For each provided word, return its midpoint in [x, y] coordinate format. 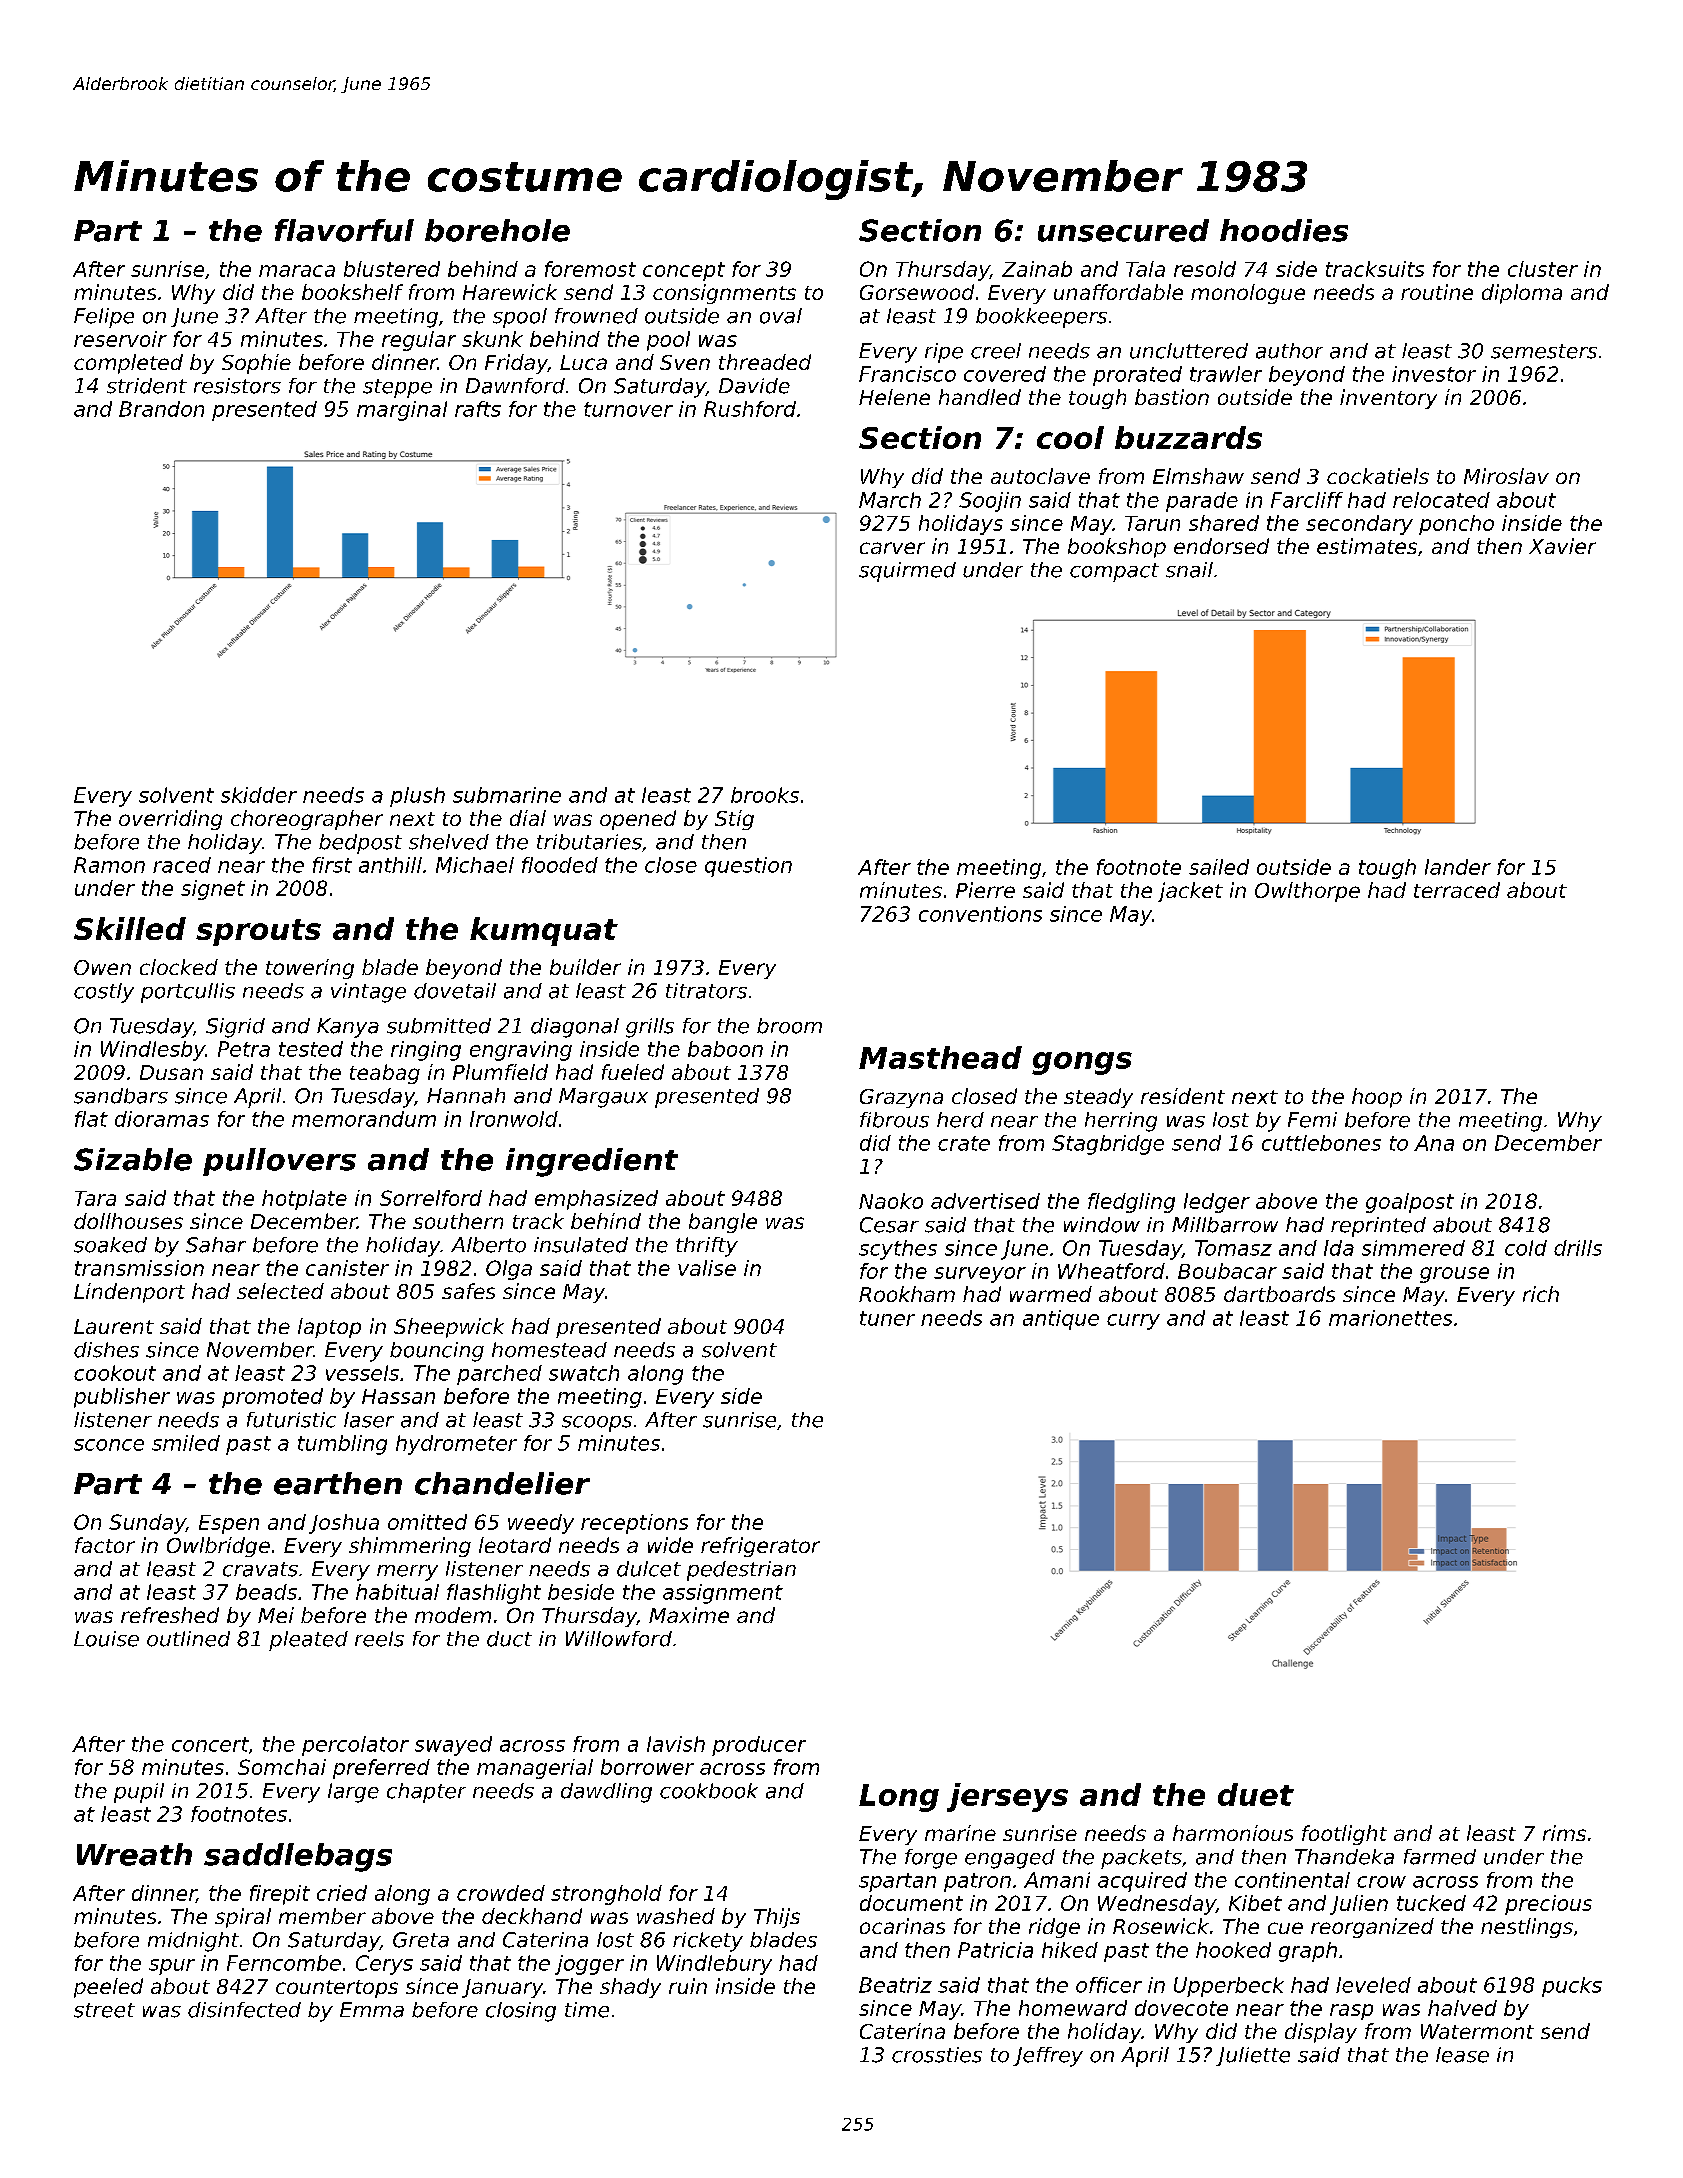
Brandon [161, 409]
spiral [243, 1918]
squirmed [907, 572]
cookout [115, 1373]
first [332, 865]
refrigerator [760, 1547]
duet [1256, 1794]
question [748, 867]
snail [1189, 570]
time [587, 2010]
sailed [1219, 867]
